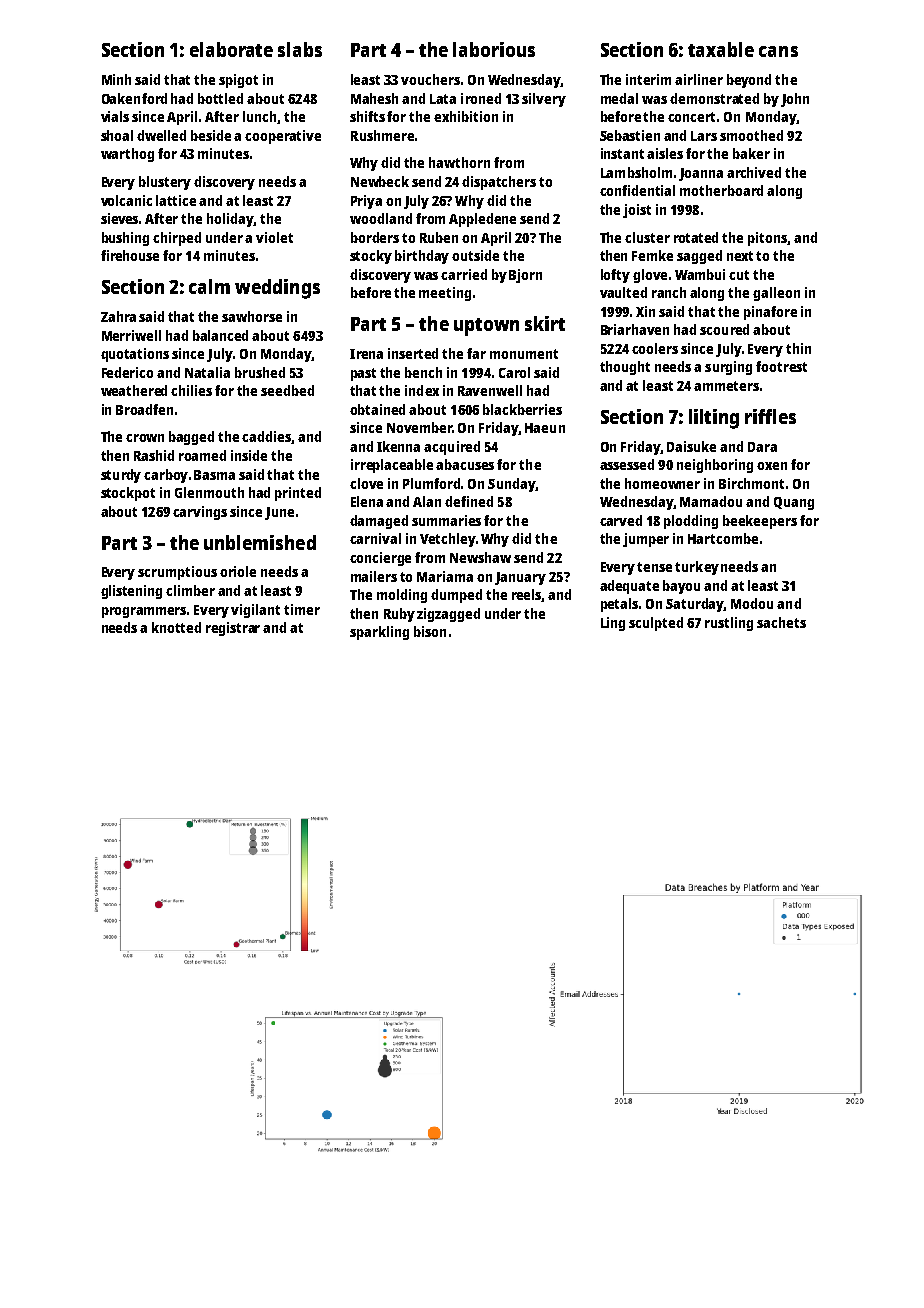 Image resolution: width=924 pixels, height=1308 pixels. What do you see at coordinates (525, 276) in the screenshot?
I see `Bjorn` at bounding box center [525, 276].
